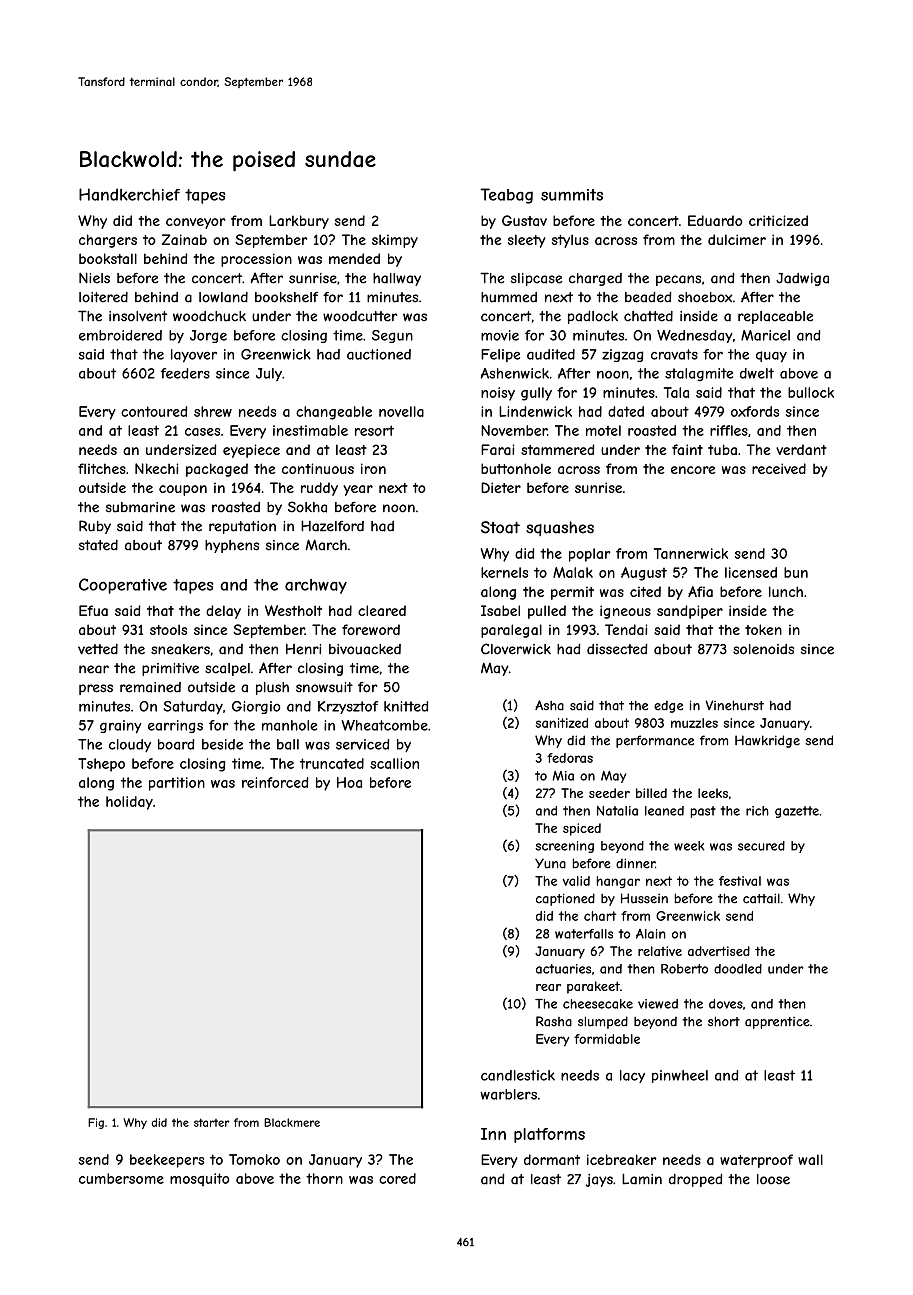  Describe the element at coordinates (379, 354) in the document. I see `auctioned` at that location.
